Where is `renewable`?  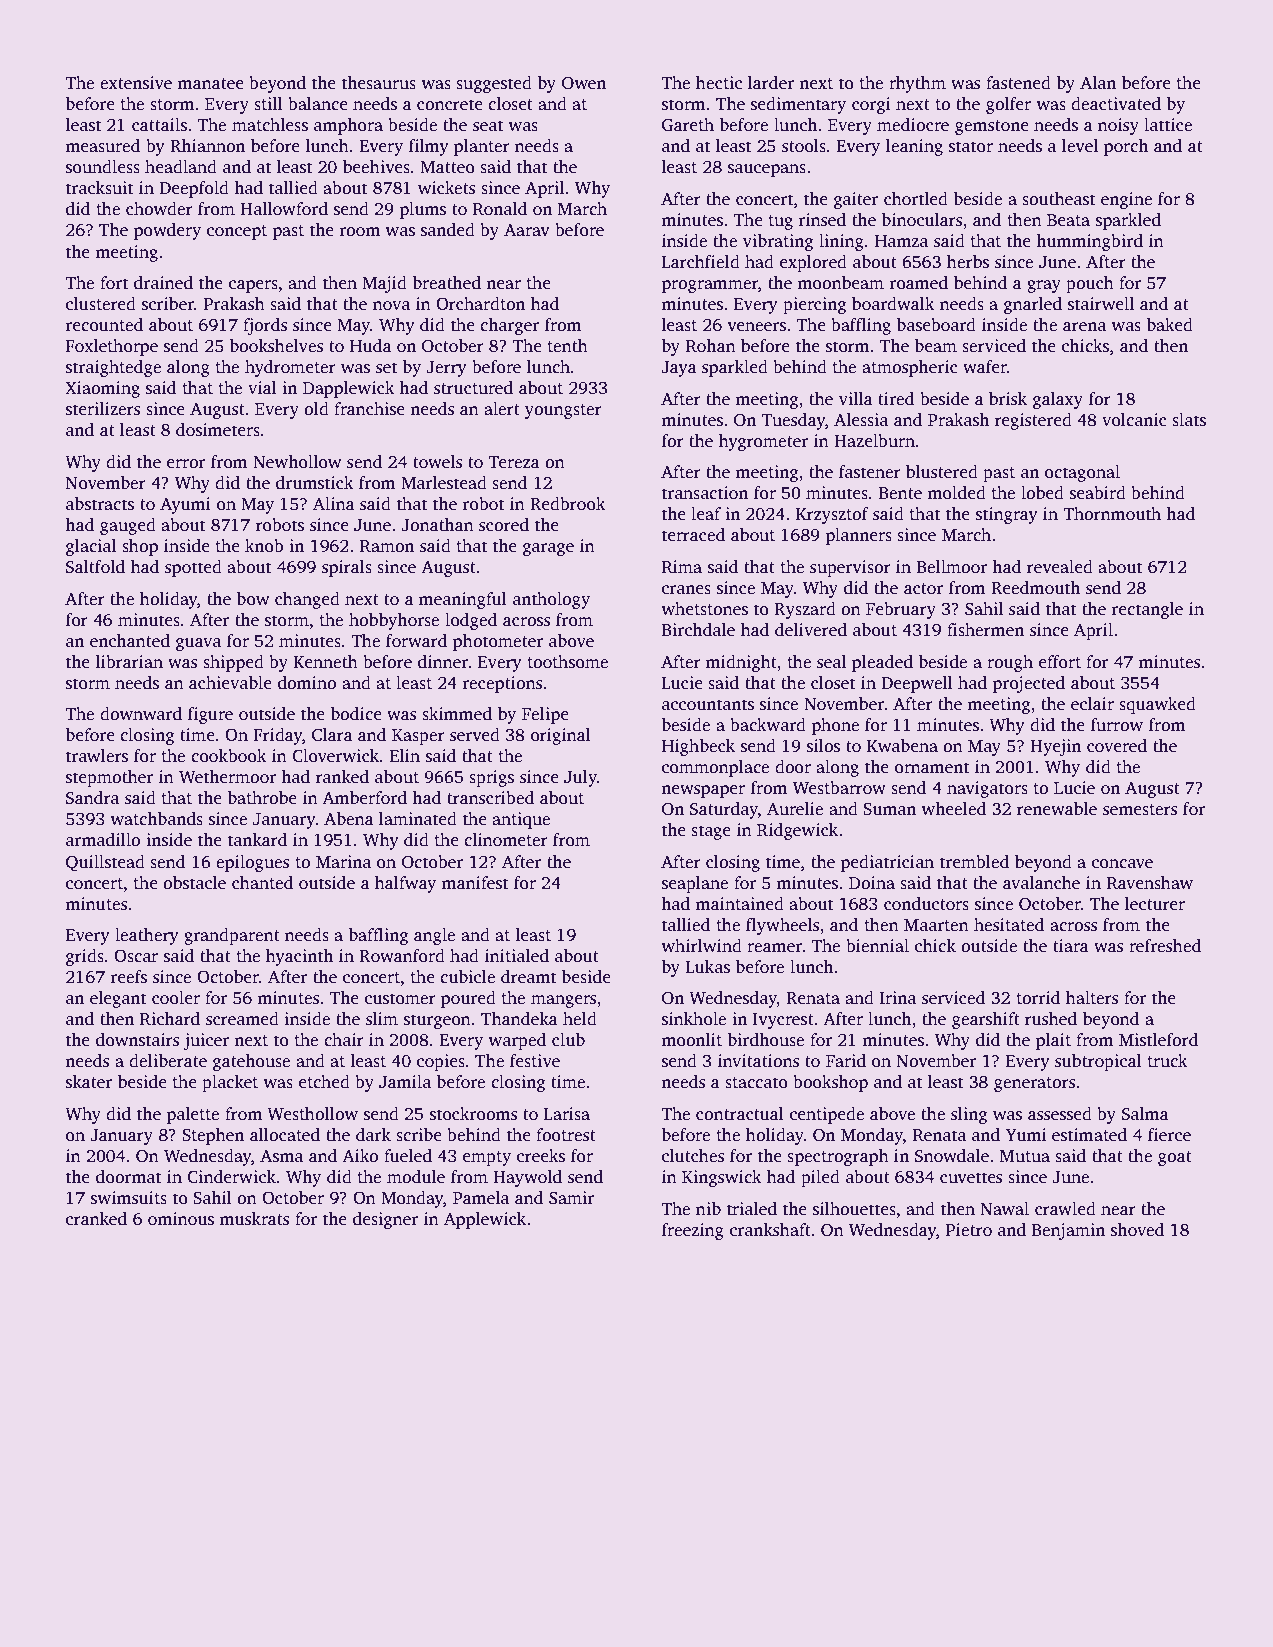 renewable is located at coordinates (1057, 809).
